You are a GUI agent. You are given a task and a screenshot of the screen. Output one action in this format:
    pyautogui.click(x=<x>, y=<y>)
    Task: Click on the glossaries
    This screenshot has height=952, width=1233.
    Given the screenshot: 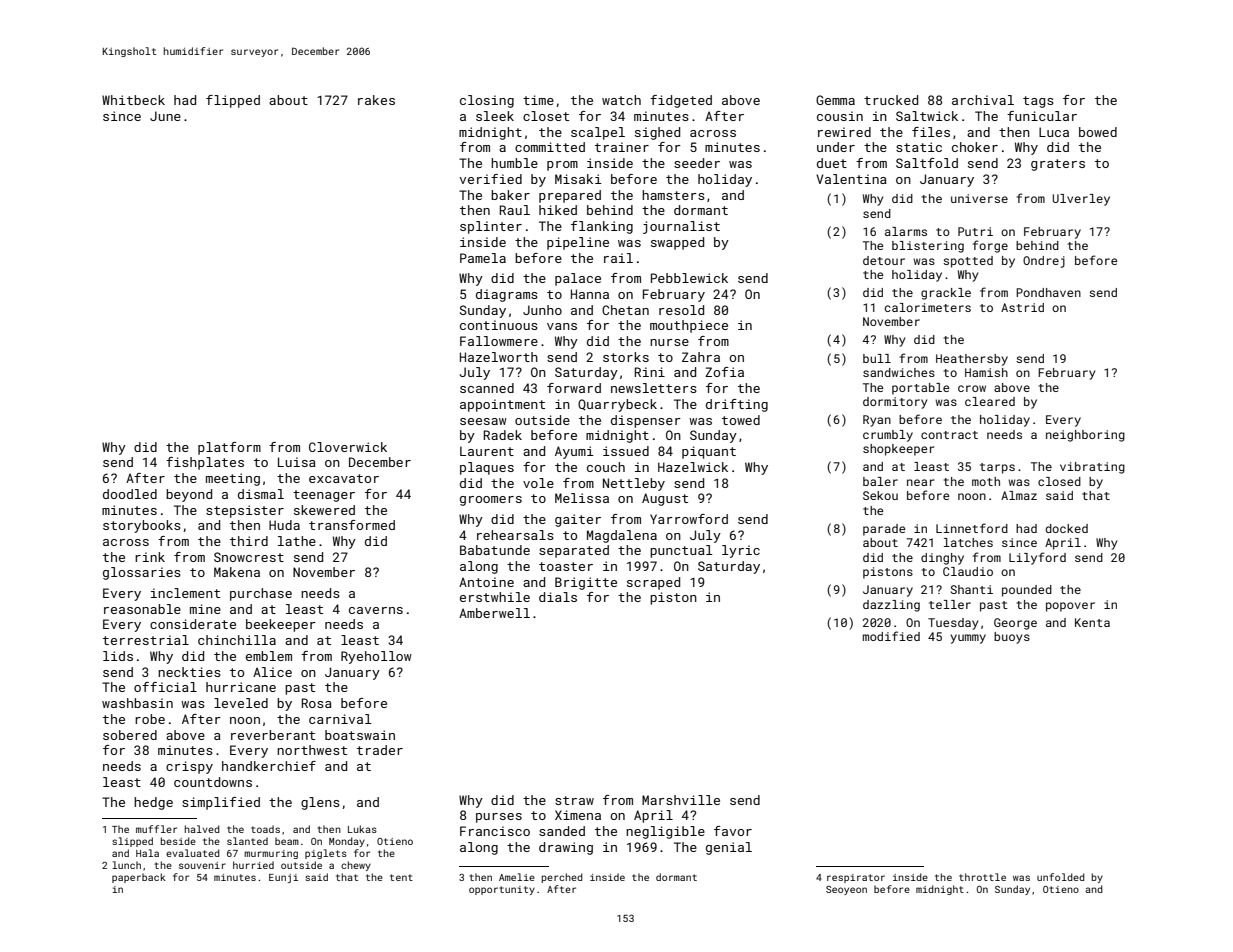 What is the action you would take?
    pyautogui.click(x=142, y=573)
